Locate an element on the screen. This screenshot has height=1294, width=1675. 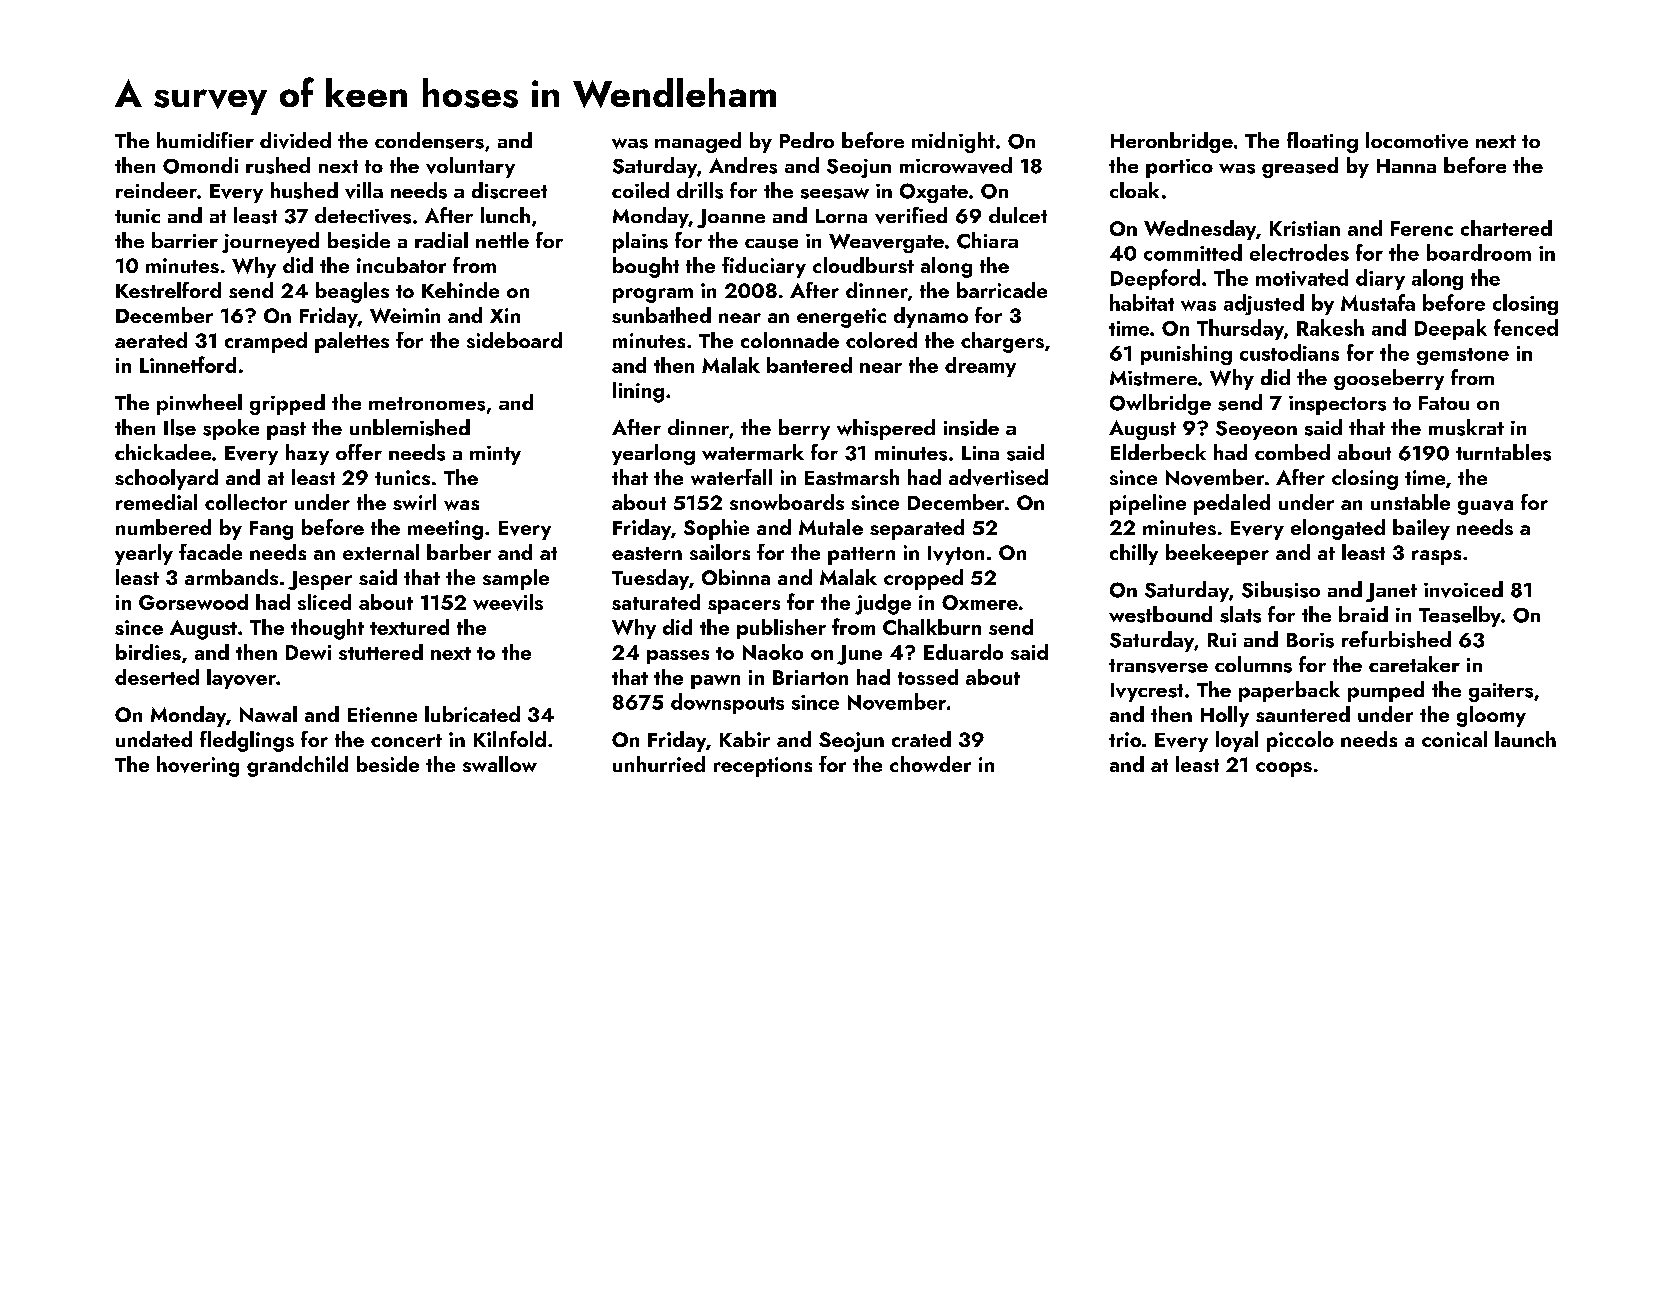
swallow is located at coordinates (500, 764).
